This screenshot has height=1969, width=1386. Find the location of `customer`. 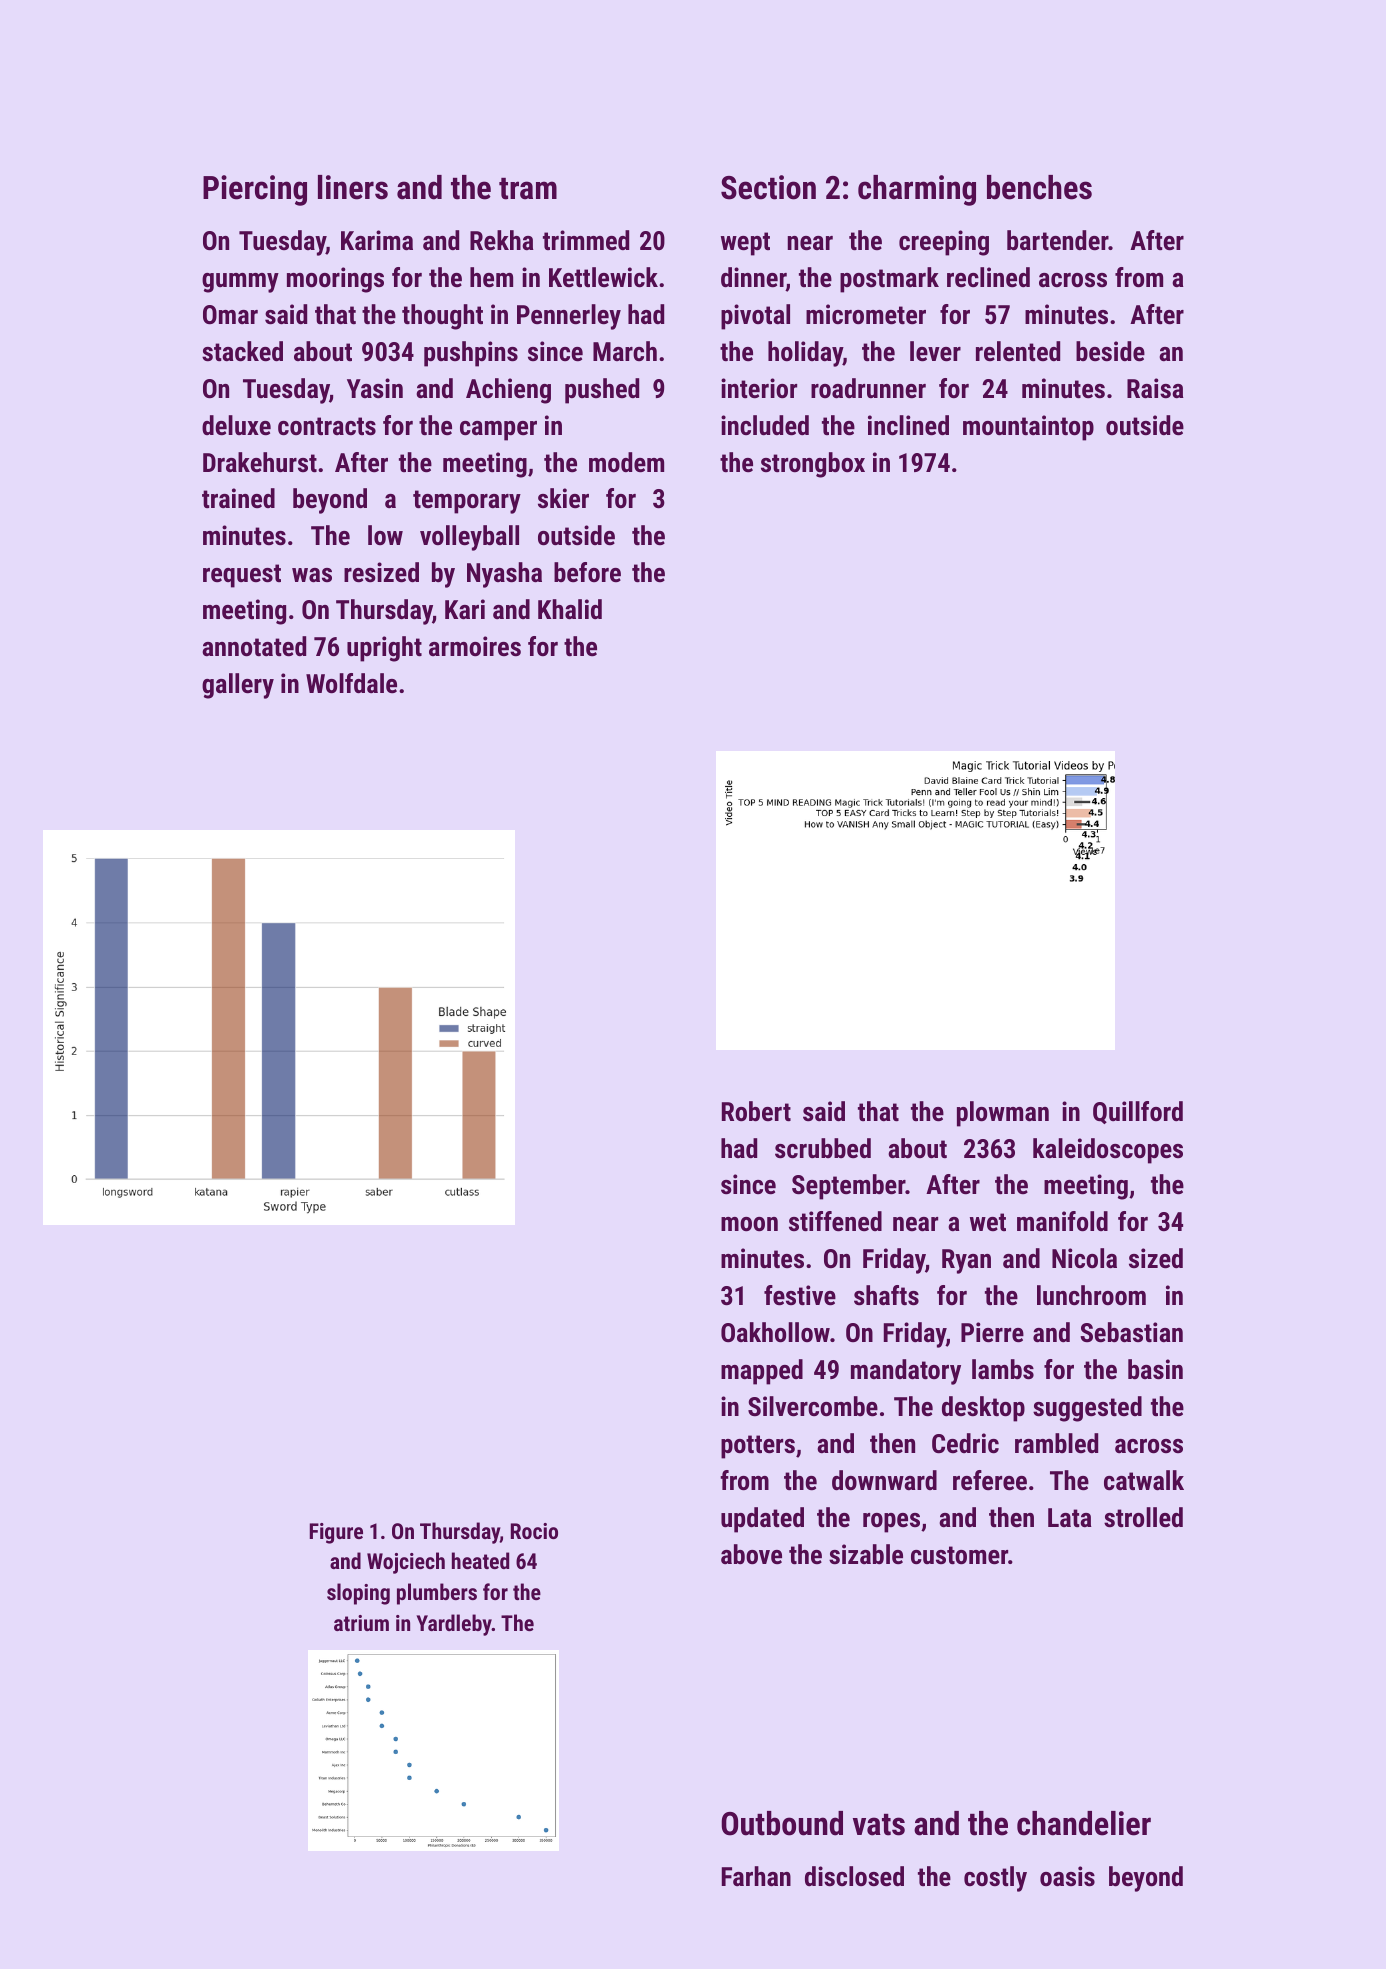

customer is located at coordinates (959, 1555).
